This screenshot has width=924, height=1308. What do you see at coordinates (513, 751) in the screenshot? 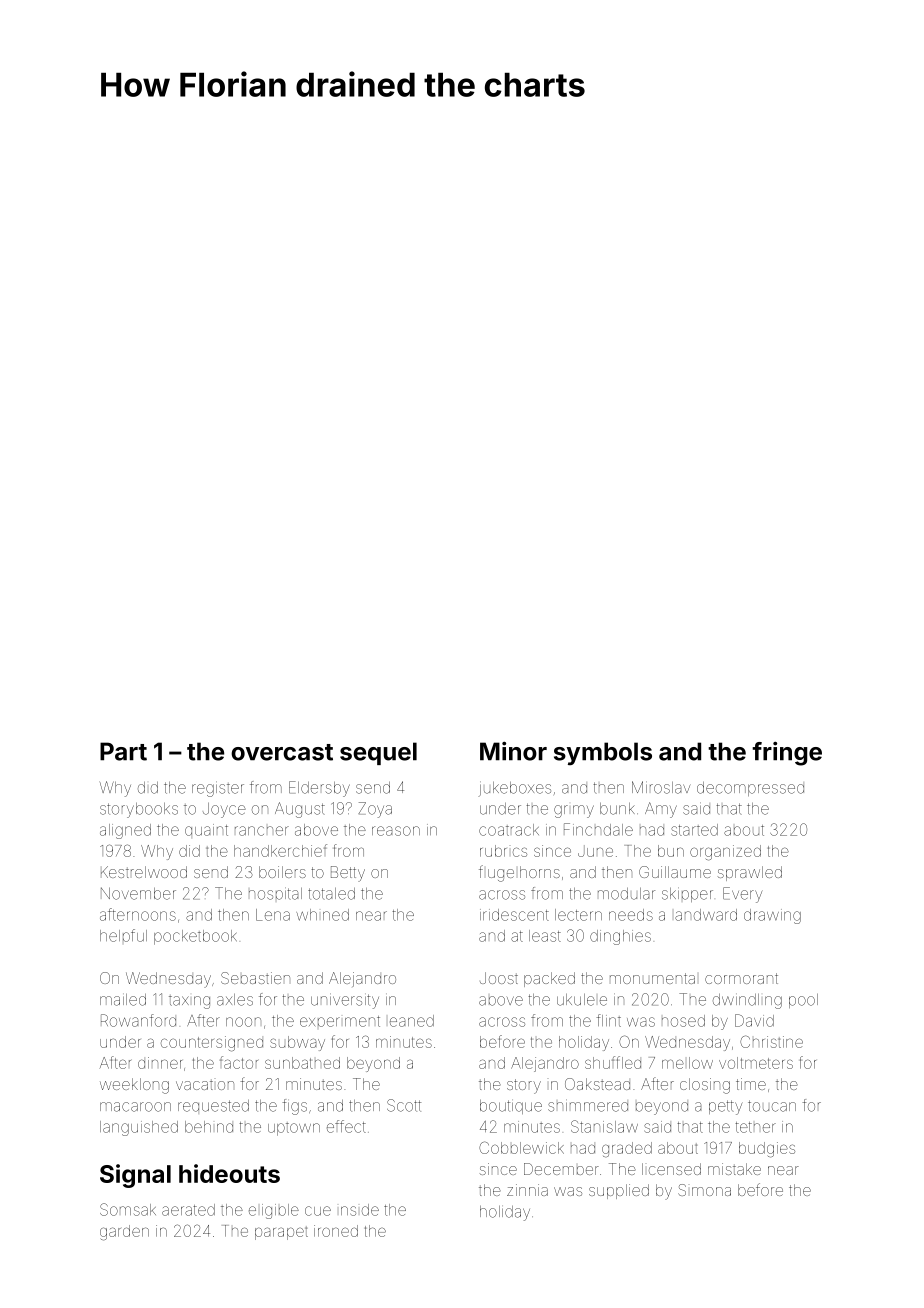
I see `Minor` at bounding box center [513, 751].
